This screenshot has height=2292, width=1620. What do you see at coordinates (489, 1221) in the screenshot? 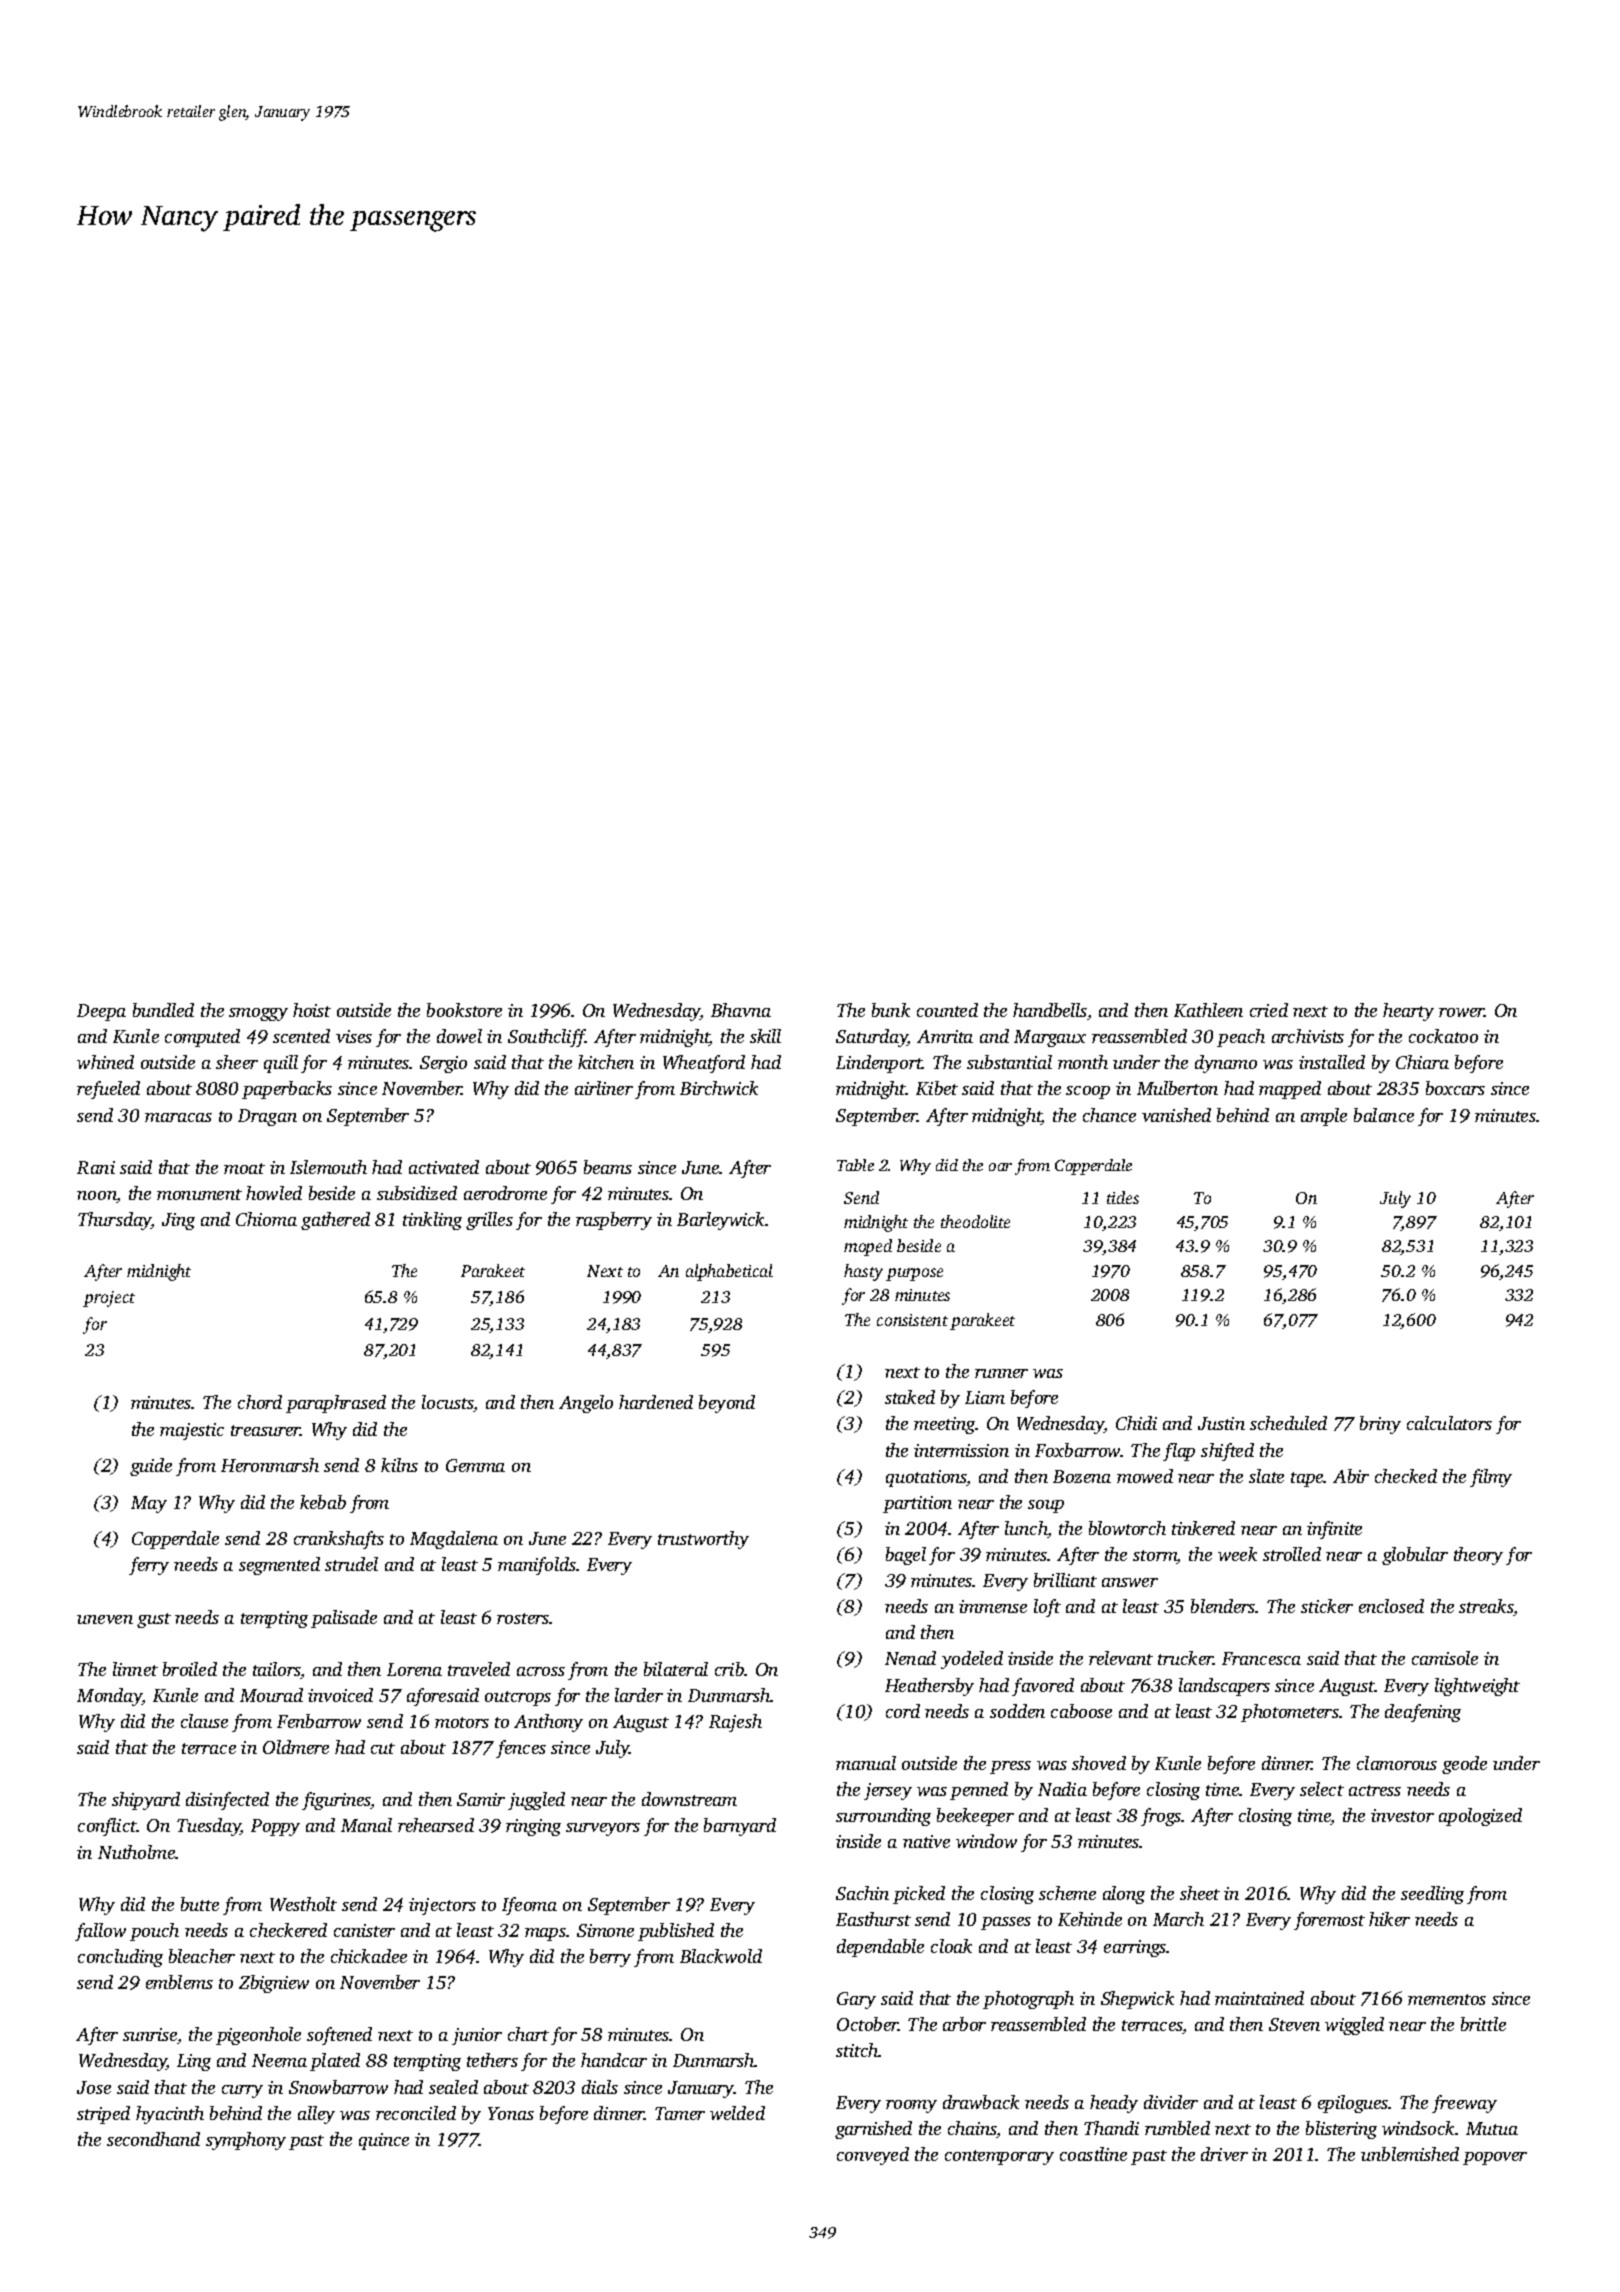
I see `grilles` at bounding box center [489, 1221].
